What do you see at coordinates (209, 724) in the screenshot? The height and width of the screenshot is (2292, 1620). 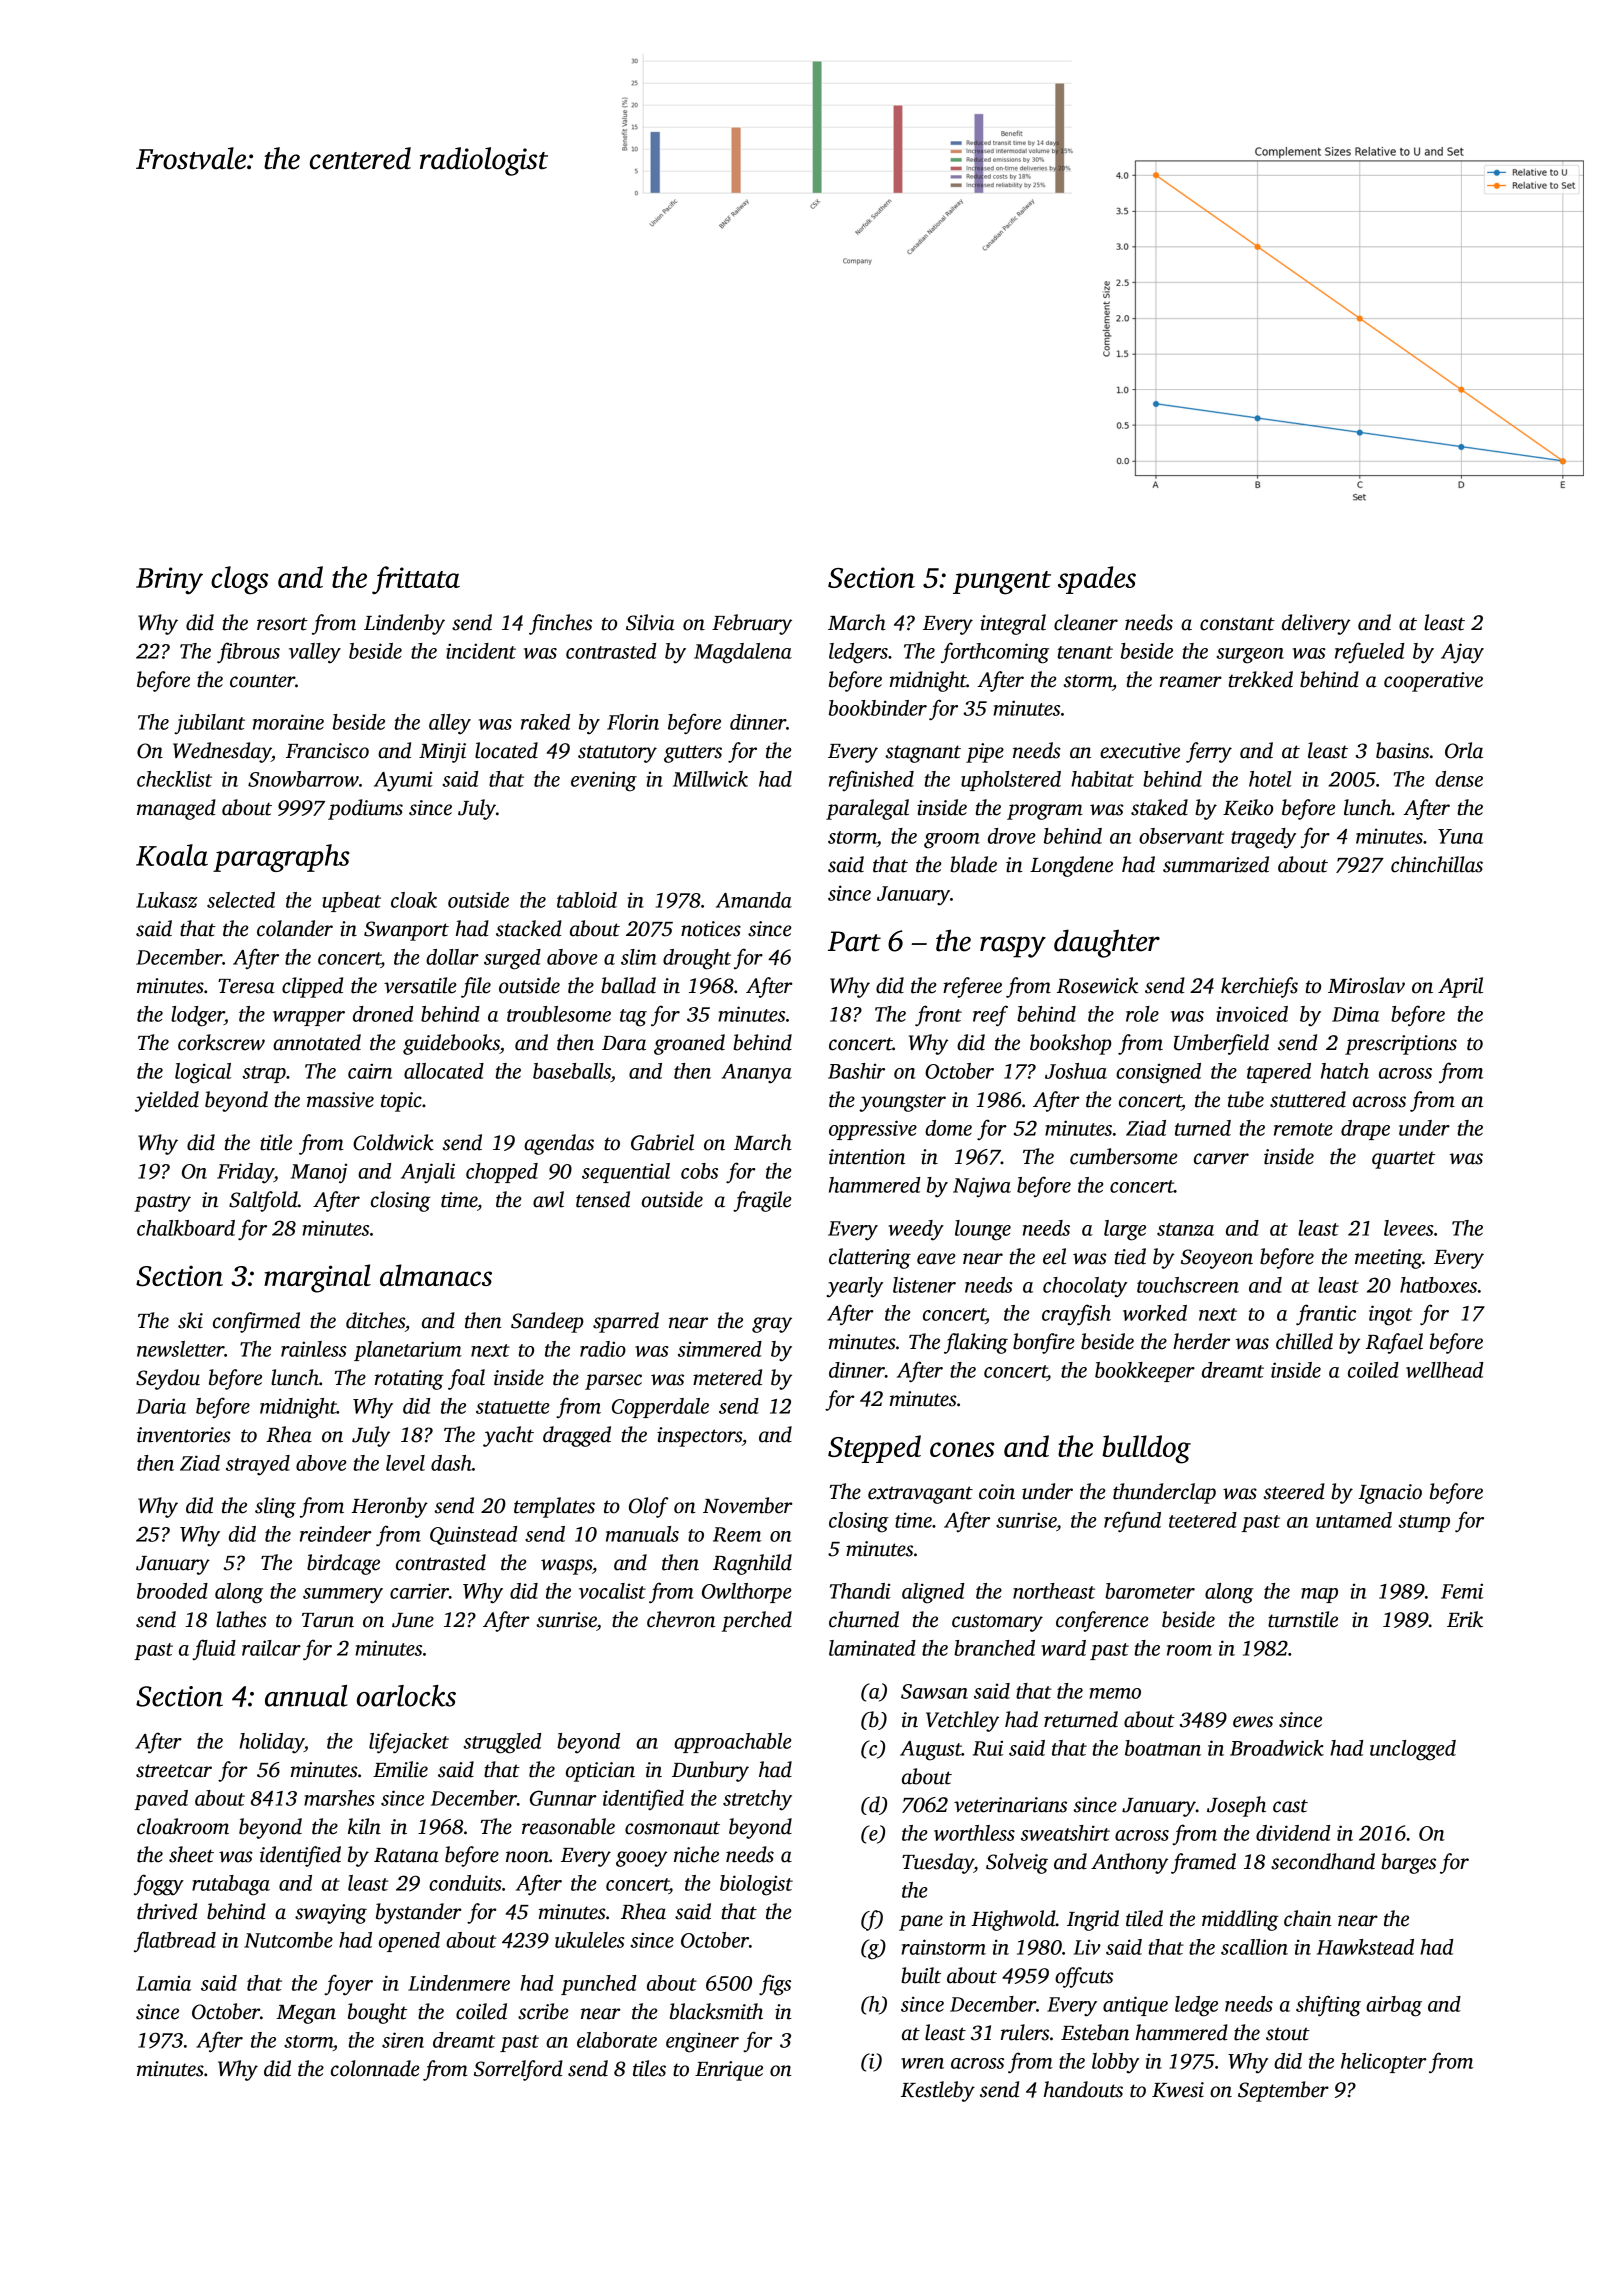 I see `jubilant` at bounding box center [209, 724].
